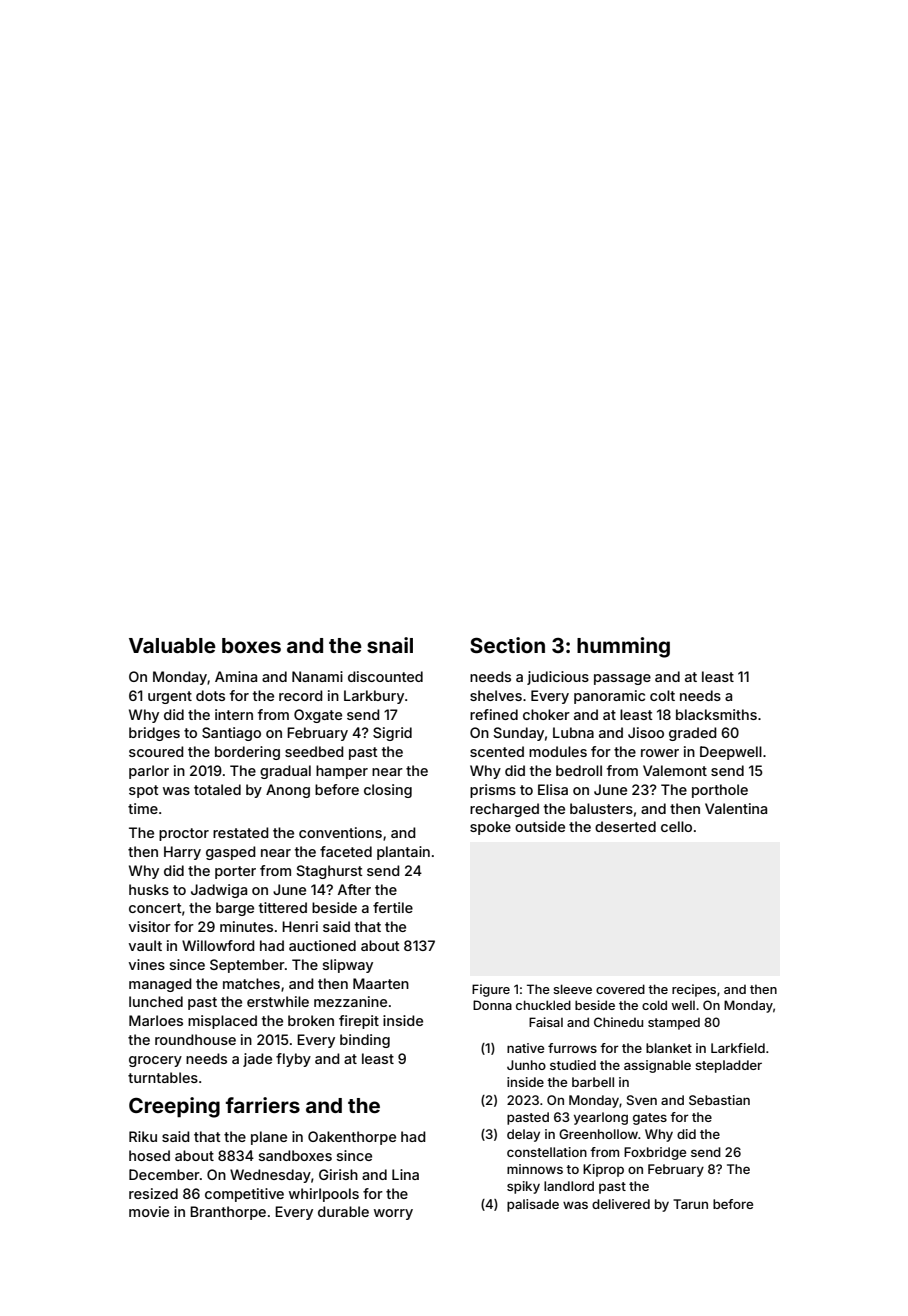 This image has width=908, height=1316. What do you see at coordinates (403, 853) in the image?
I see `plantain` at bounding box center [403, 853].
